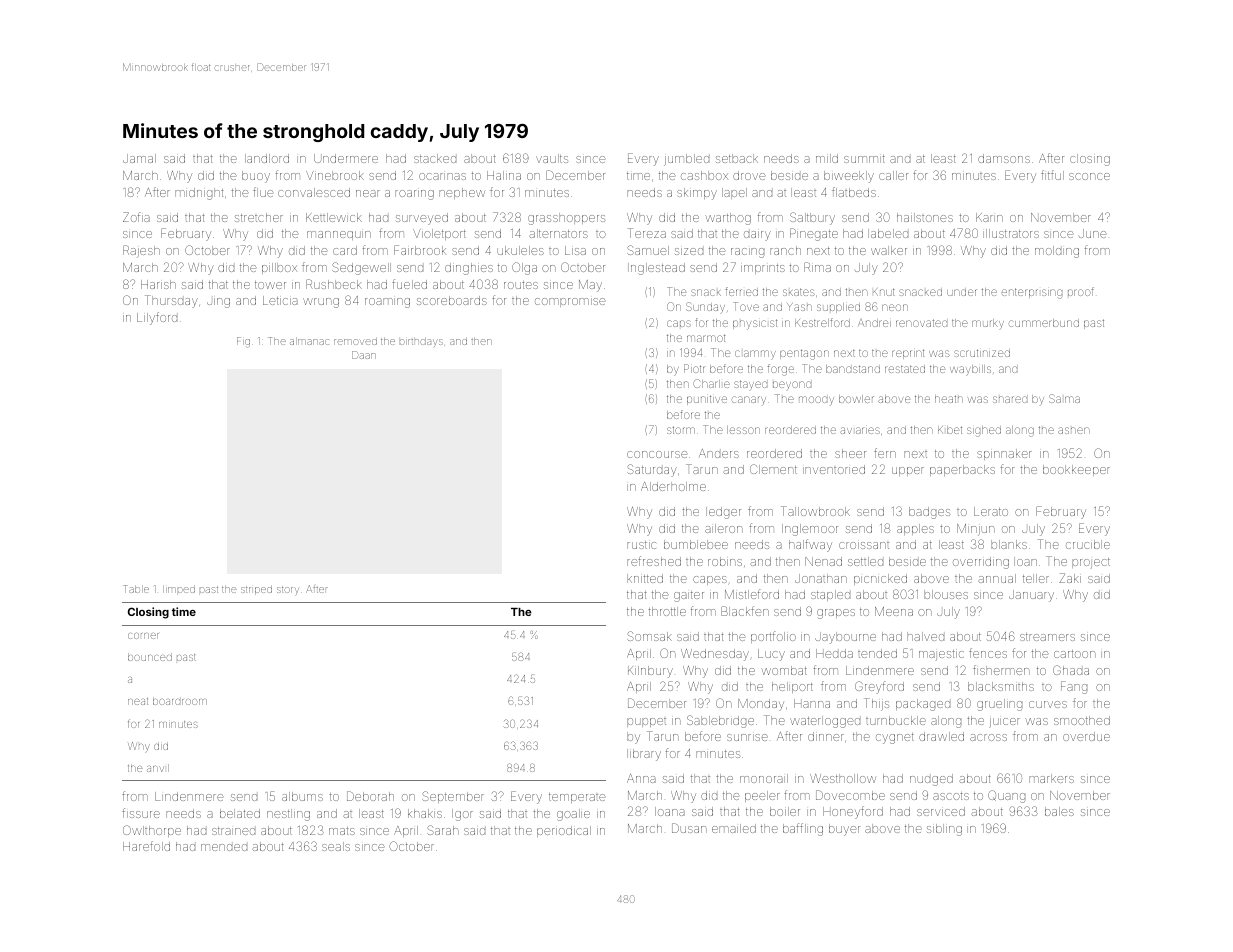 Image resolution: width=1233 pixels, height=952 pixels. What do you see at coordinates (888, 233) in the page?
I see `labeled` at bounding box center [888, 233].
